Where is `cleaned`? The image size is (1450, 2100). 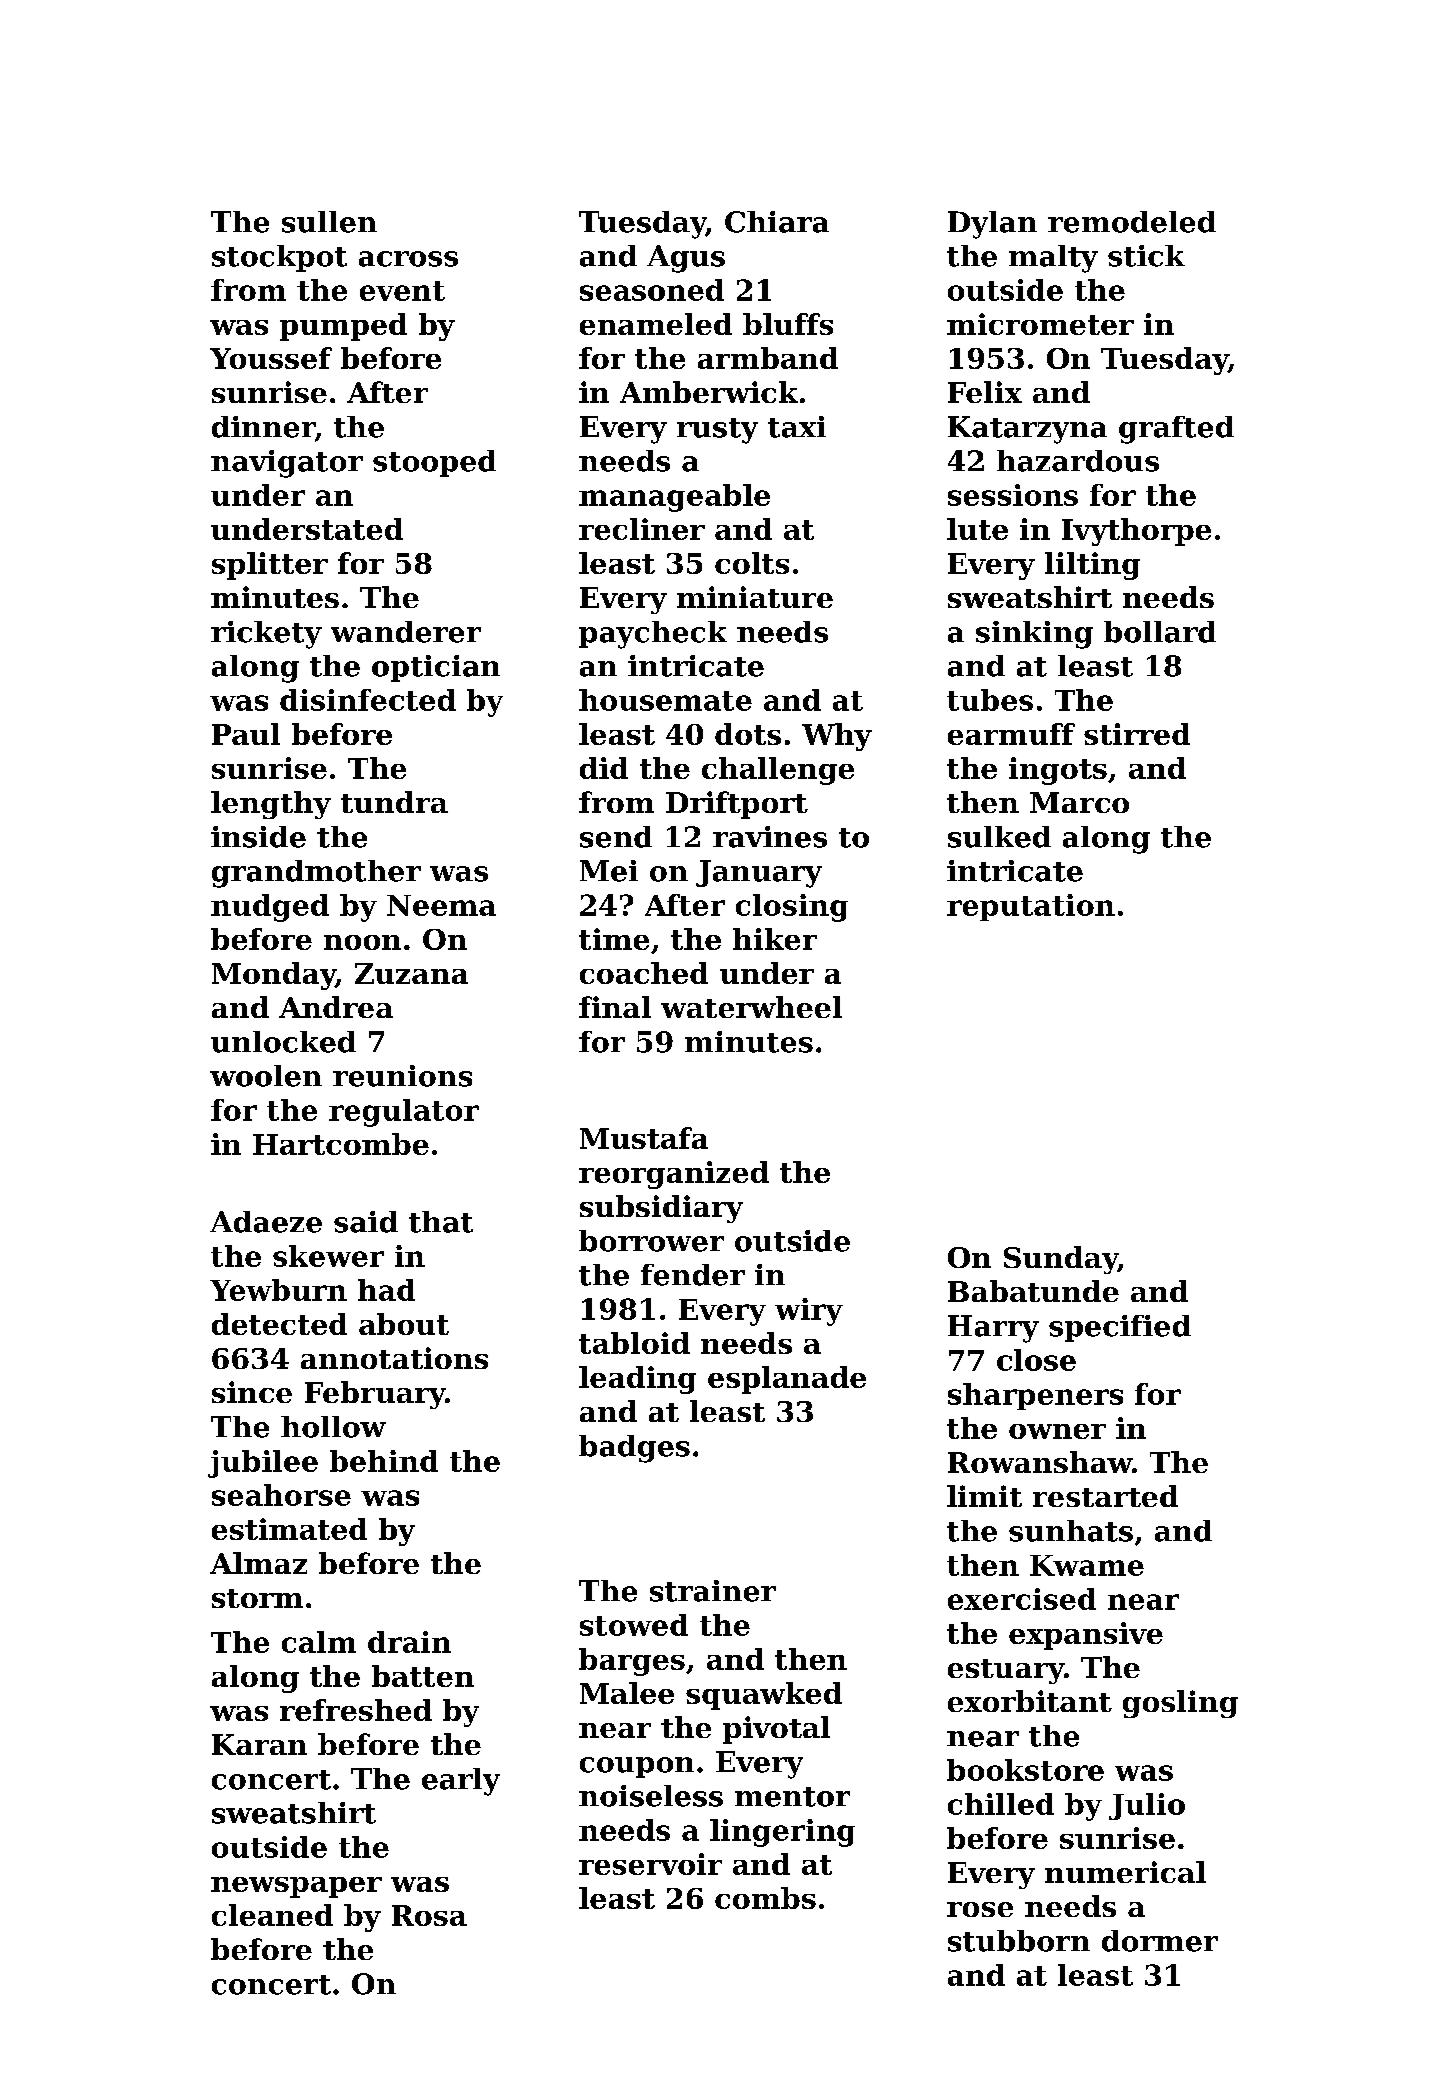 cleaned is located at coordinates (272, 1915).
